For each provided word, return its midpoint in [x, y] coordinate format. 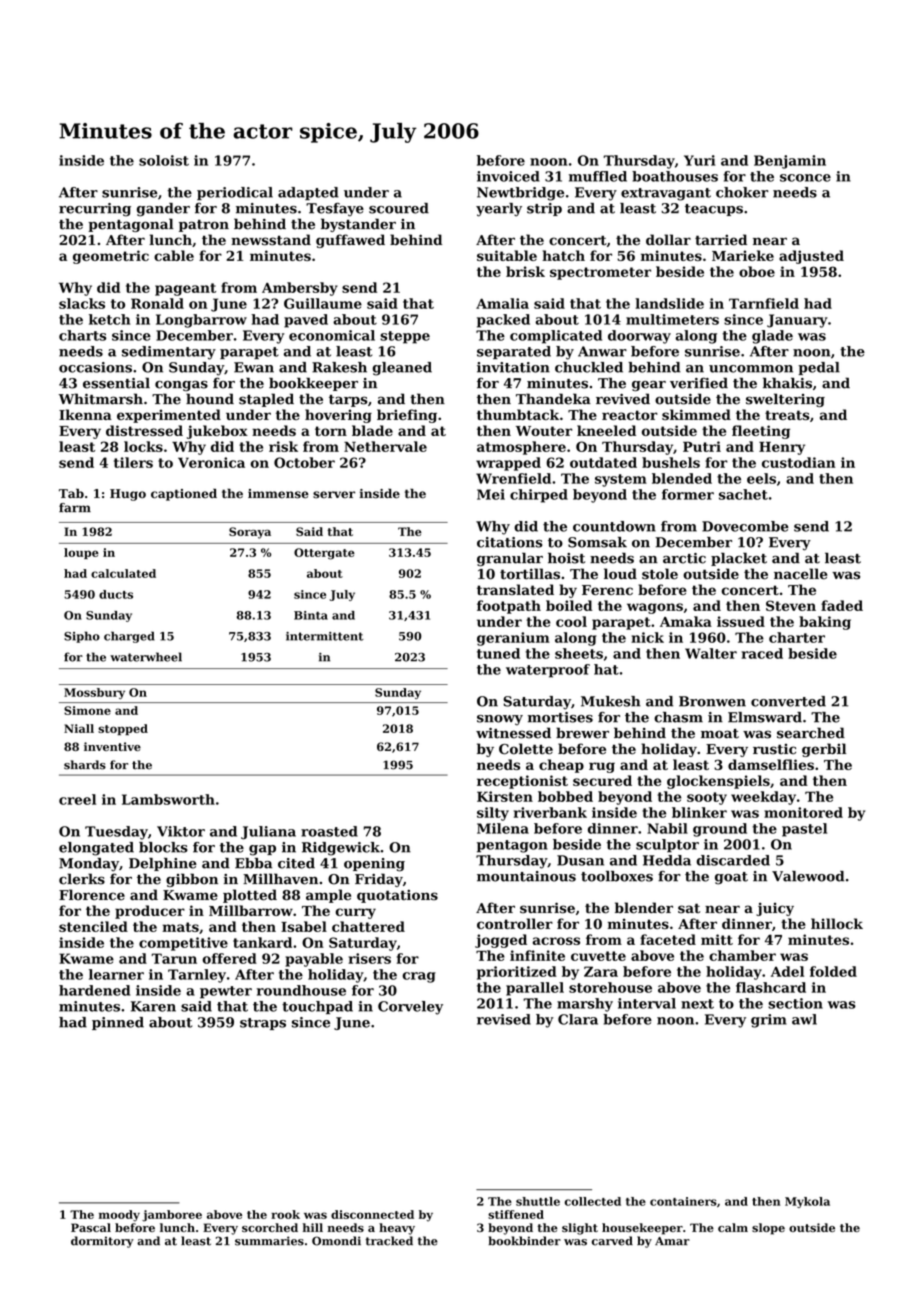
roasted [329, 831]
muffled [598, 176]
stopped [123, 729]
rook [285, 1214]
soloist [164, 160]
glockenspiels [718, 782]
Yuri [699, 160]
